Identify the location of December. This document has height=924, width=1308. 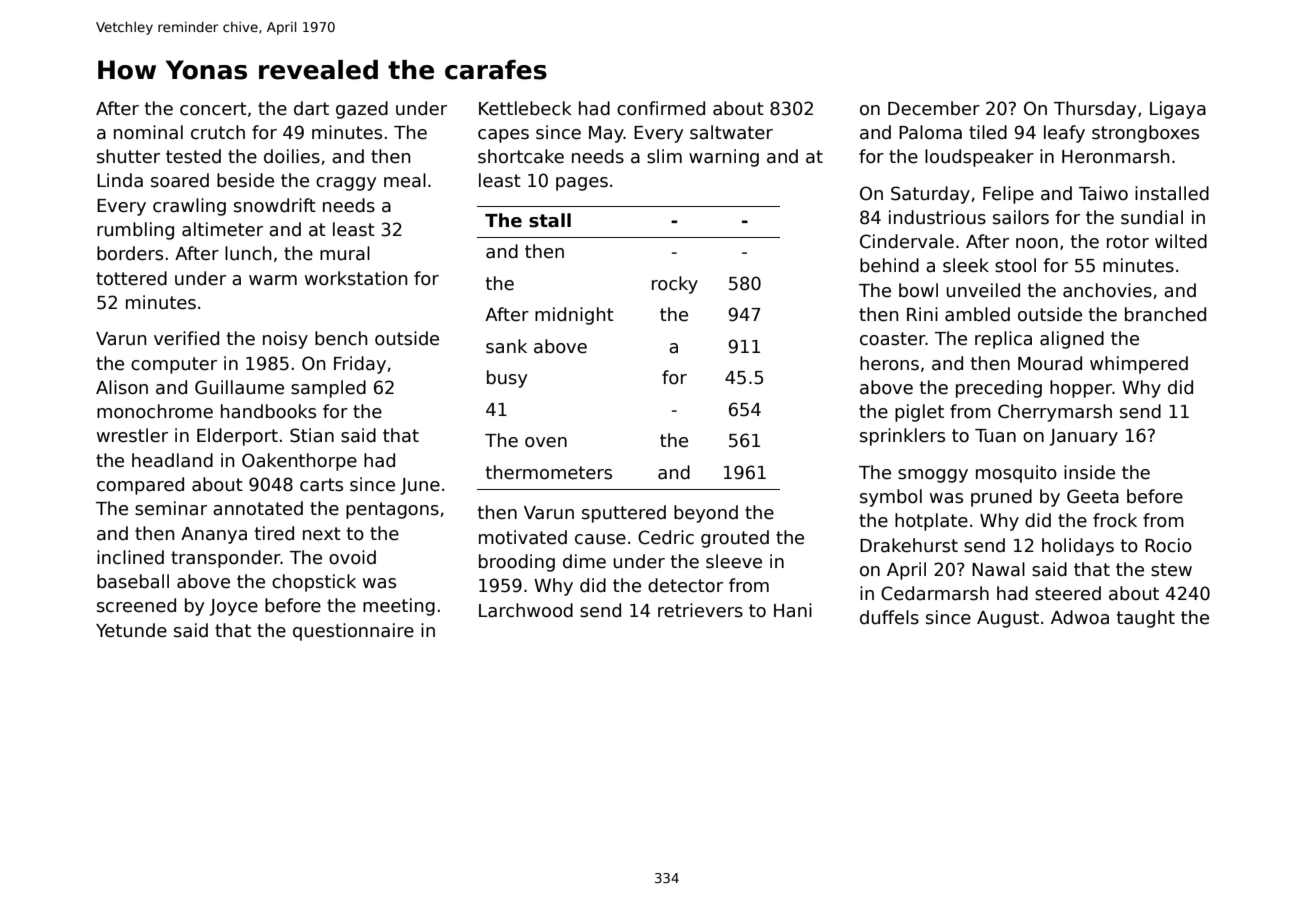
(934, 108).
